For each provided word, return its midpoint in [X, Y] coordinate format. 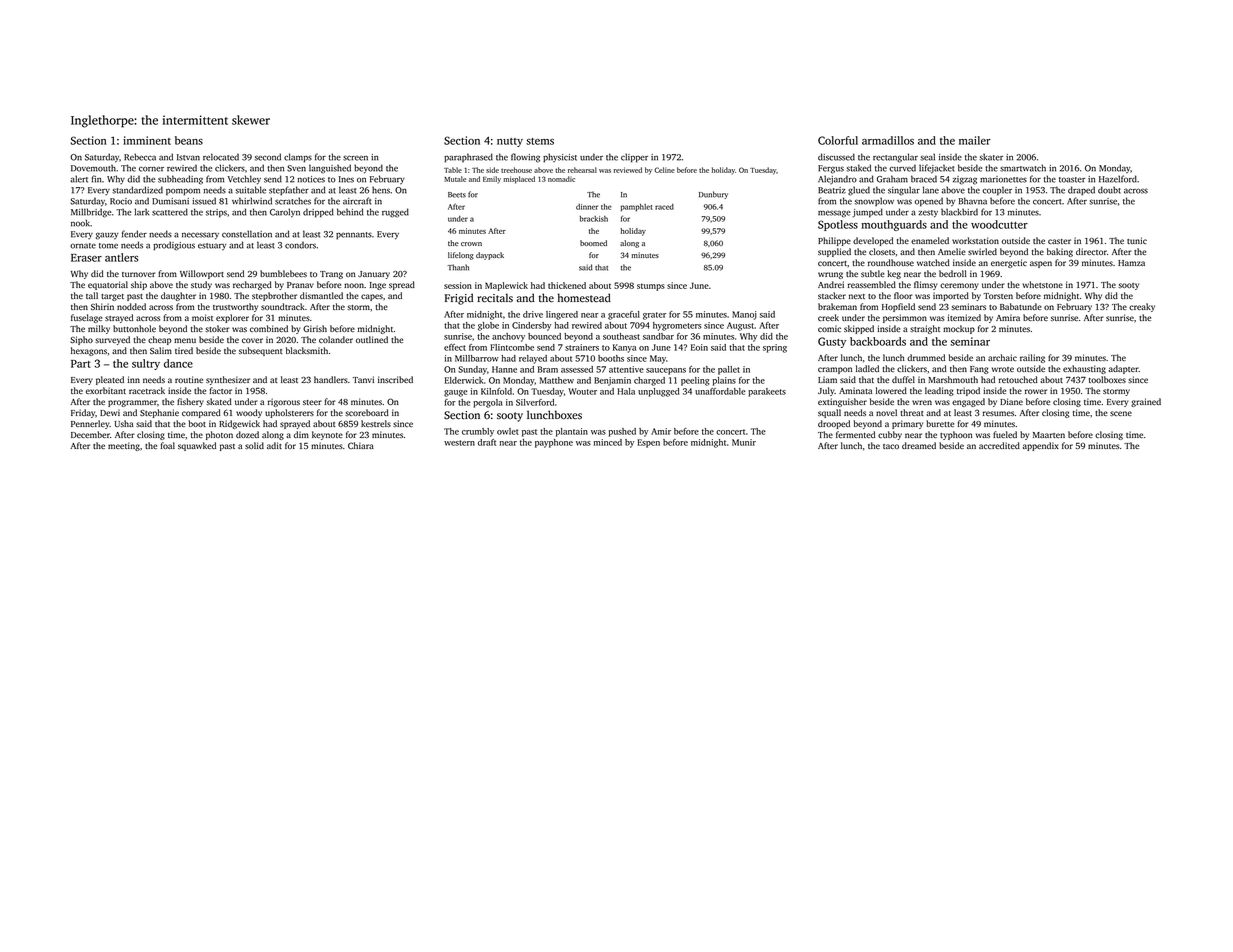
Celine [664, 170]
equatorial [108, 285]
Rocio [121, 201]
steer [312, 402]
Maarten [1049, 435]
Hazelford [1118, 179]
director [1091, 251]
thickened [567, 285]
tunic [1137, 240]
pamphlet [637, 208]
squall [829, 413]
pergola [488, 403]
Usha [124, 423]
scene [1121, 413]
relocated [221, 157]
